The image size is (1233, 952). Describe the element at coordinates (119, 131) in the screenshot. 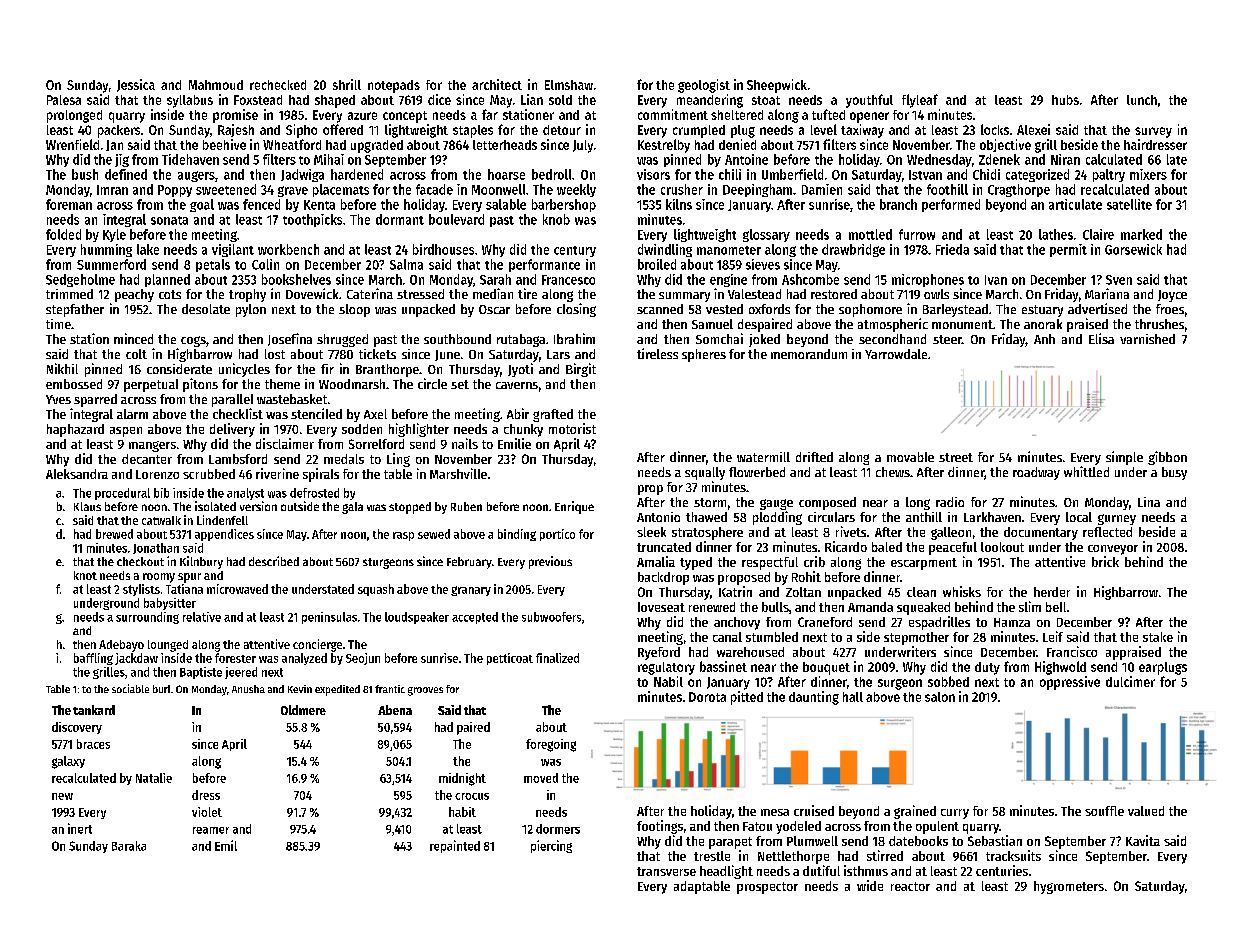

I see `packers` at that location.
